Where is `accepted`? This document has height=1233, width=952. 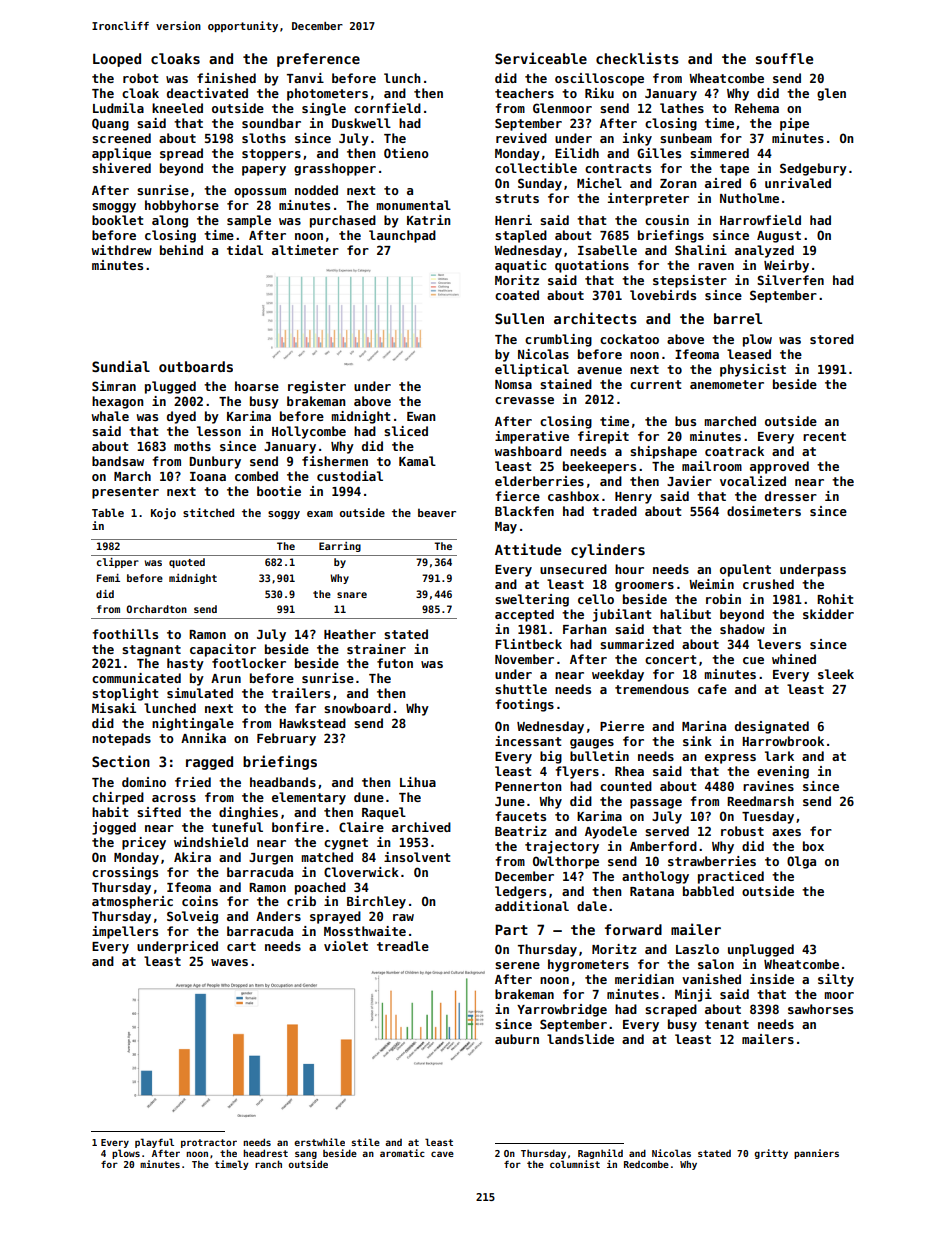
accepted is located at coordinates (524, 615).
